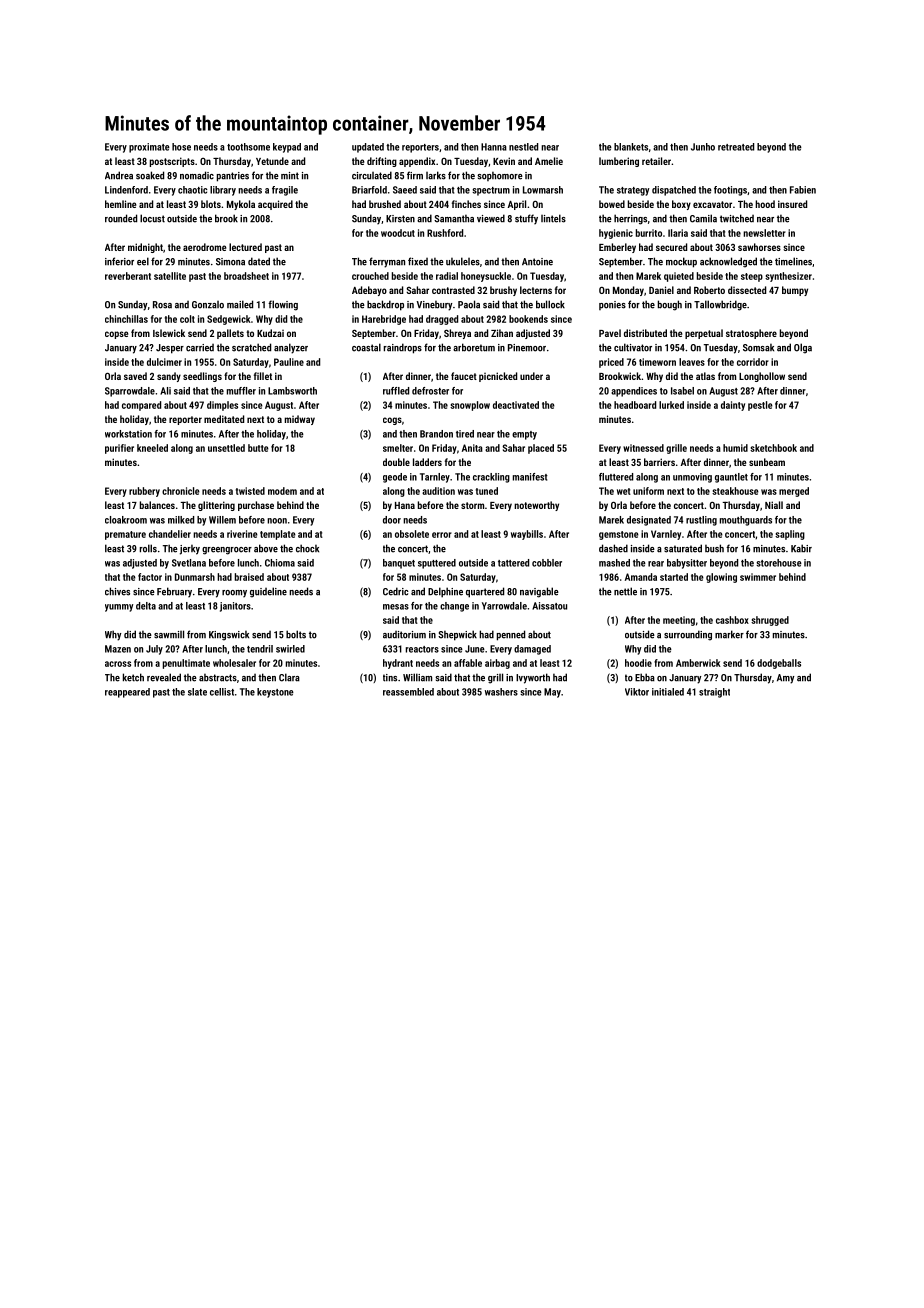 The width and height of the page is (924, 1308). Describe the element at coordinates (779, 563) in the page. I see `storehouse` at that location.
